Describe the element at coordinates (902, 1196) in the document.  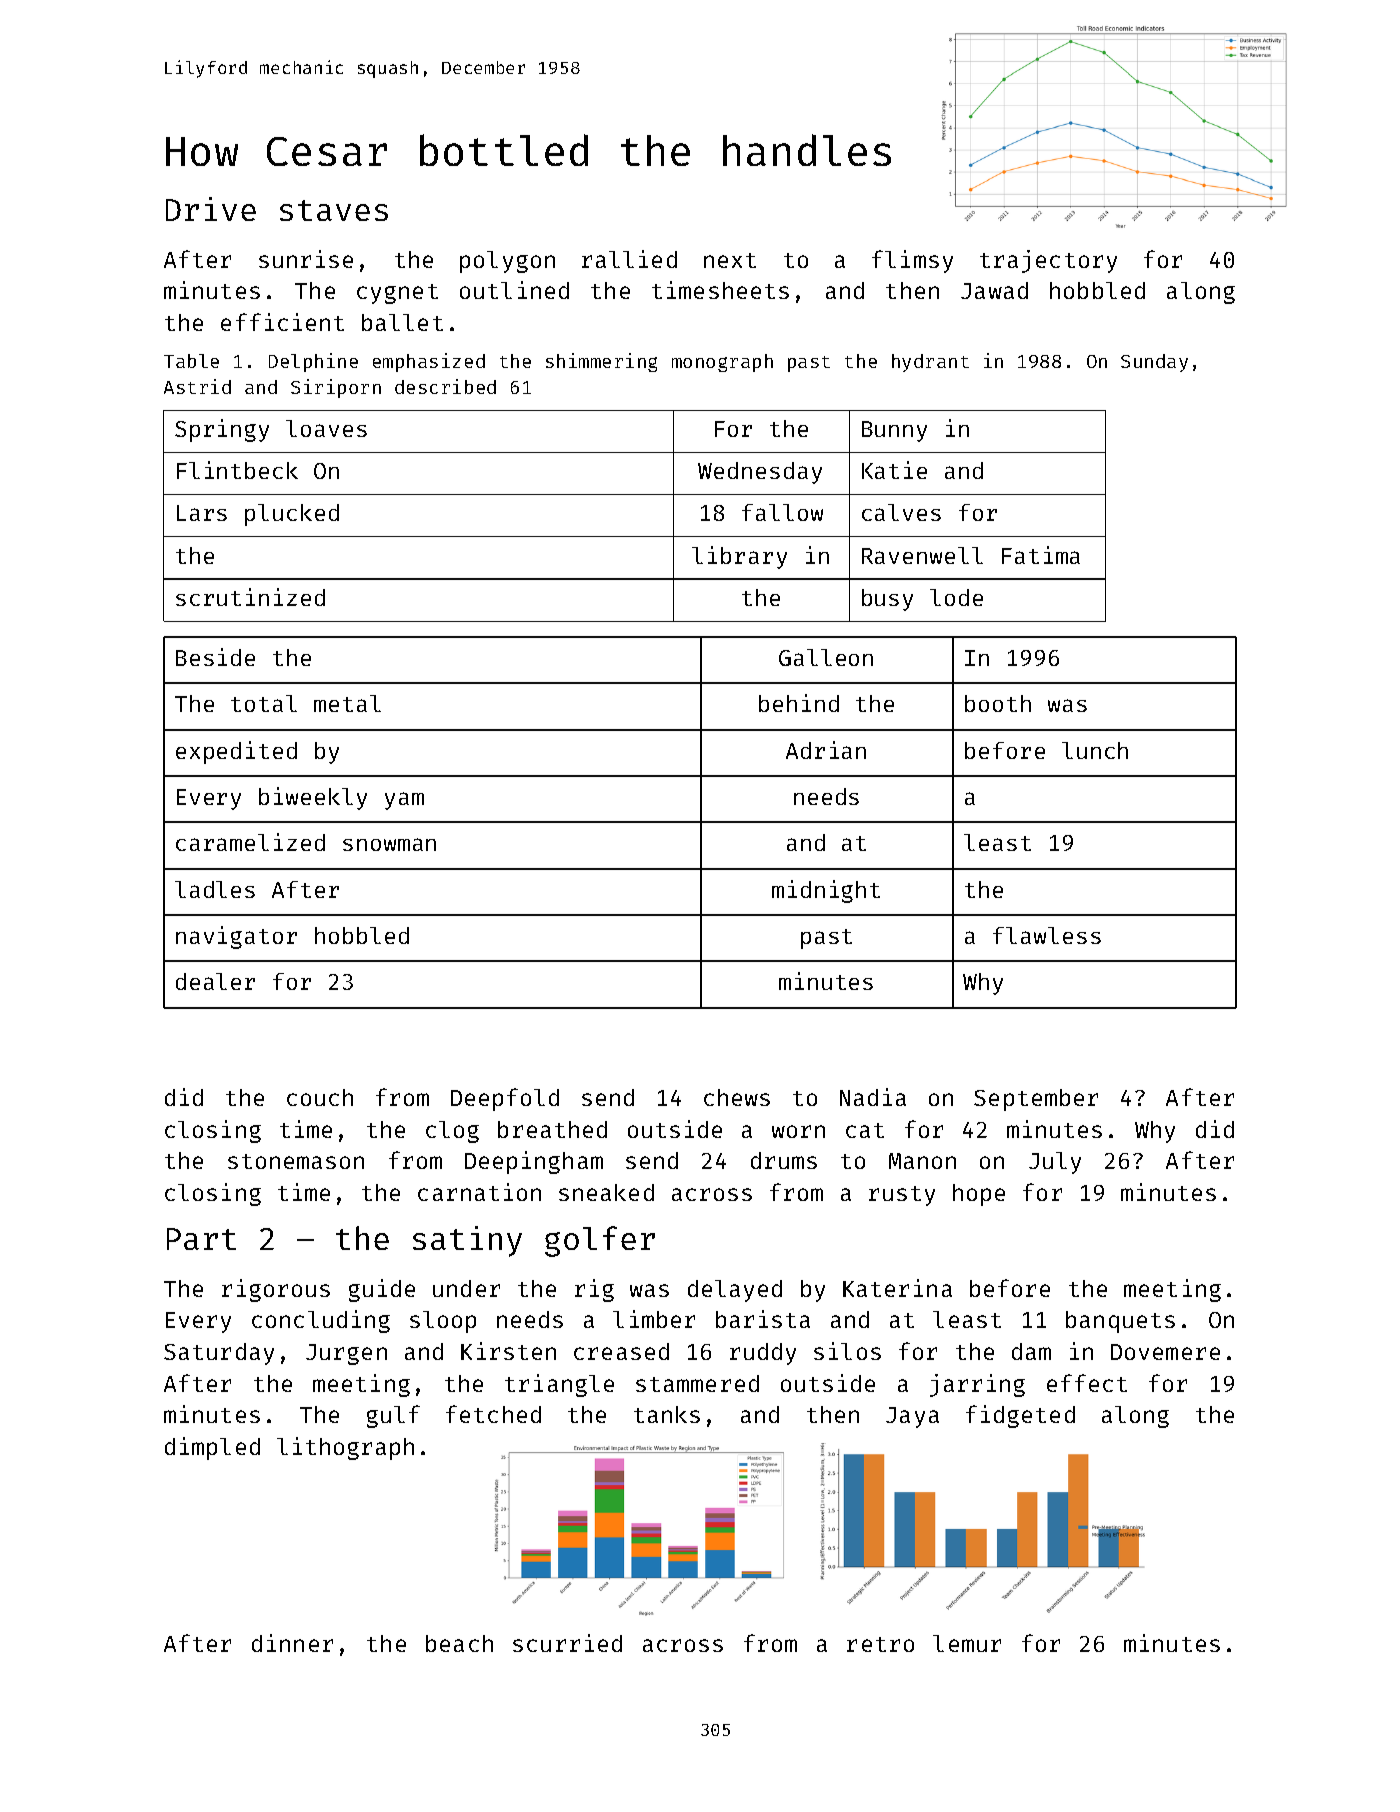
I see `rusty` at that location.
